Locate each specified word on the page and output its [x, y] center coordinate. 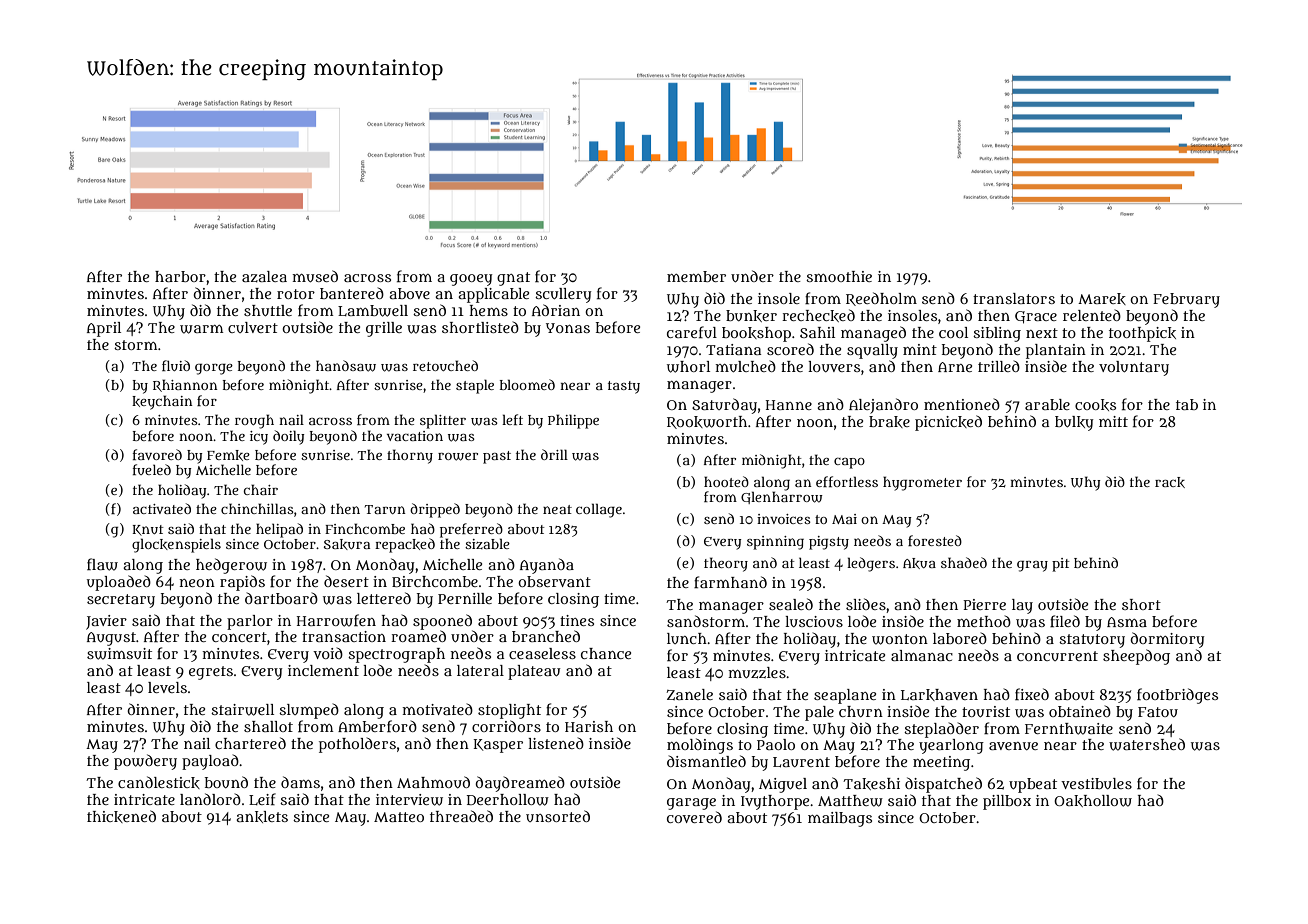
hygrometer [922, 483]
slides [866, 604]
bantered [352, 293]
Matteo [399, 817]
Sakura [347, 544]
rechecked [818, 315]
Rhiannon [185, 385]
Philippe [573, 421]
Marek [1102, 299]
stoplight [509, 711]
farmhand [730, 582]
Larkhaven [939, 695]
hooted [726, 481]
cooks [1095, 405]
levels [167, 687]
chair [261, 489]
